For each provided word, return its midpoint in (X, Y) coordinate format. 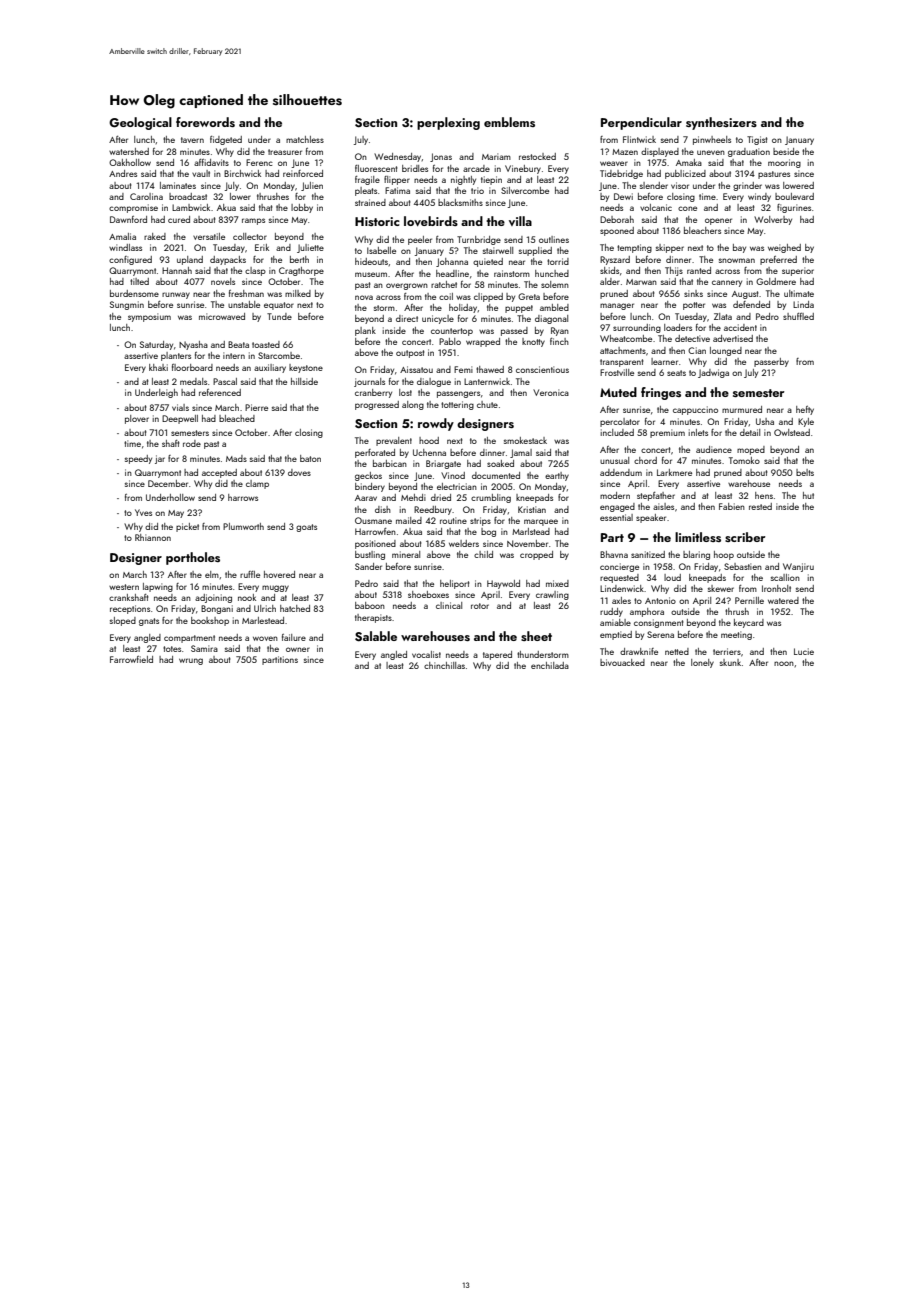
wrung (191, 661)
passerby (771, 362)
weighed (784, 248)
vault (201, 173)
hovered (279, 574)
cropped (536, 555)
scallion (785, 577)
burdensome (134, 293)
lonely (702, 663)
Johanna (452, 262)
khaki (158, 367)
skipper (670, 248)
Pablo (450, 341)
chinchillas (444, 665)
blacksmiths (460, 202)
